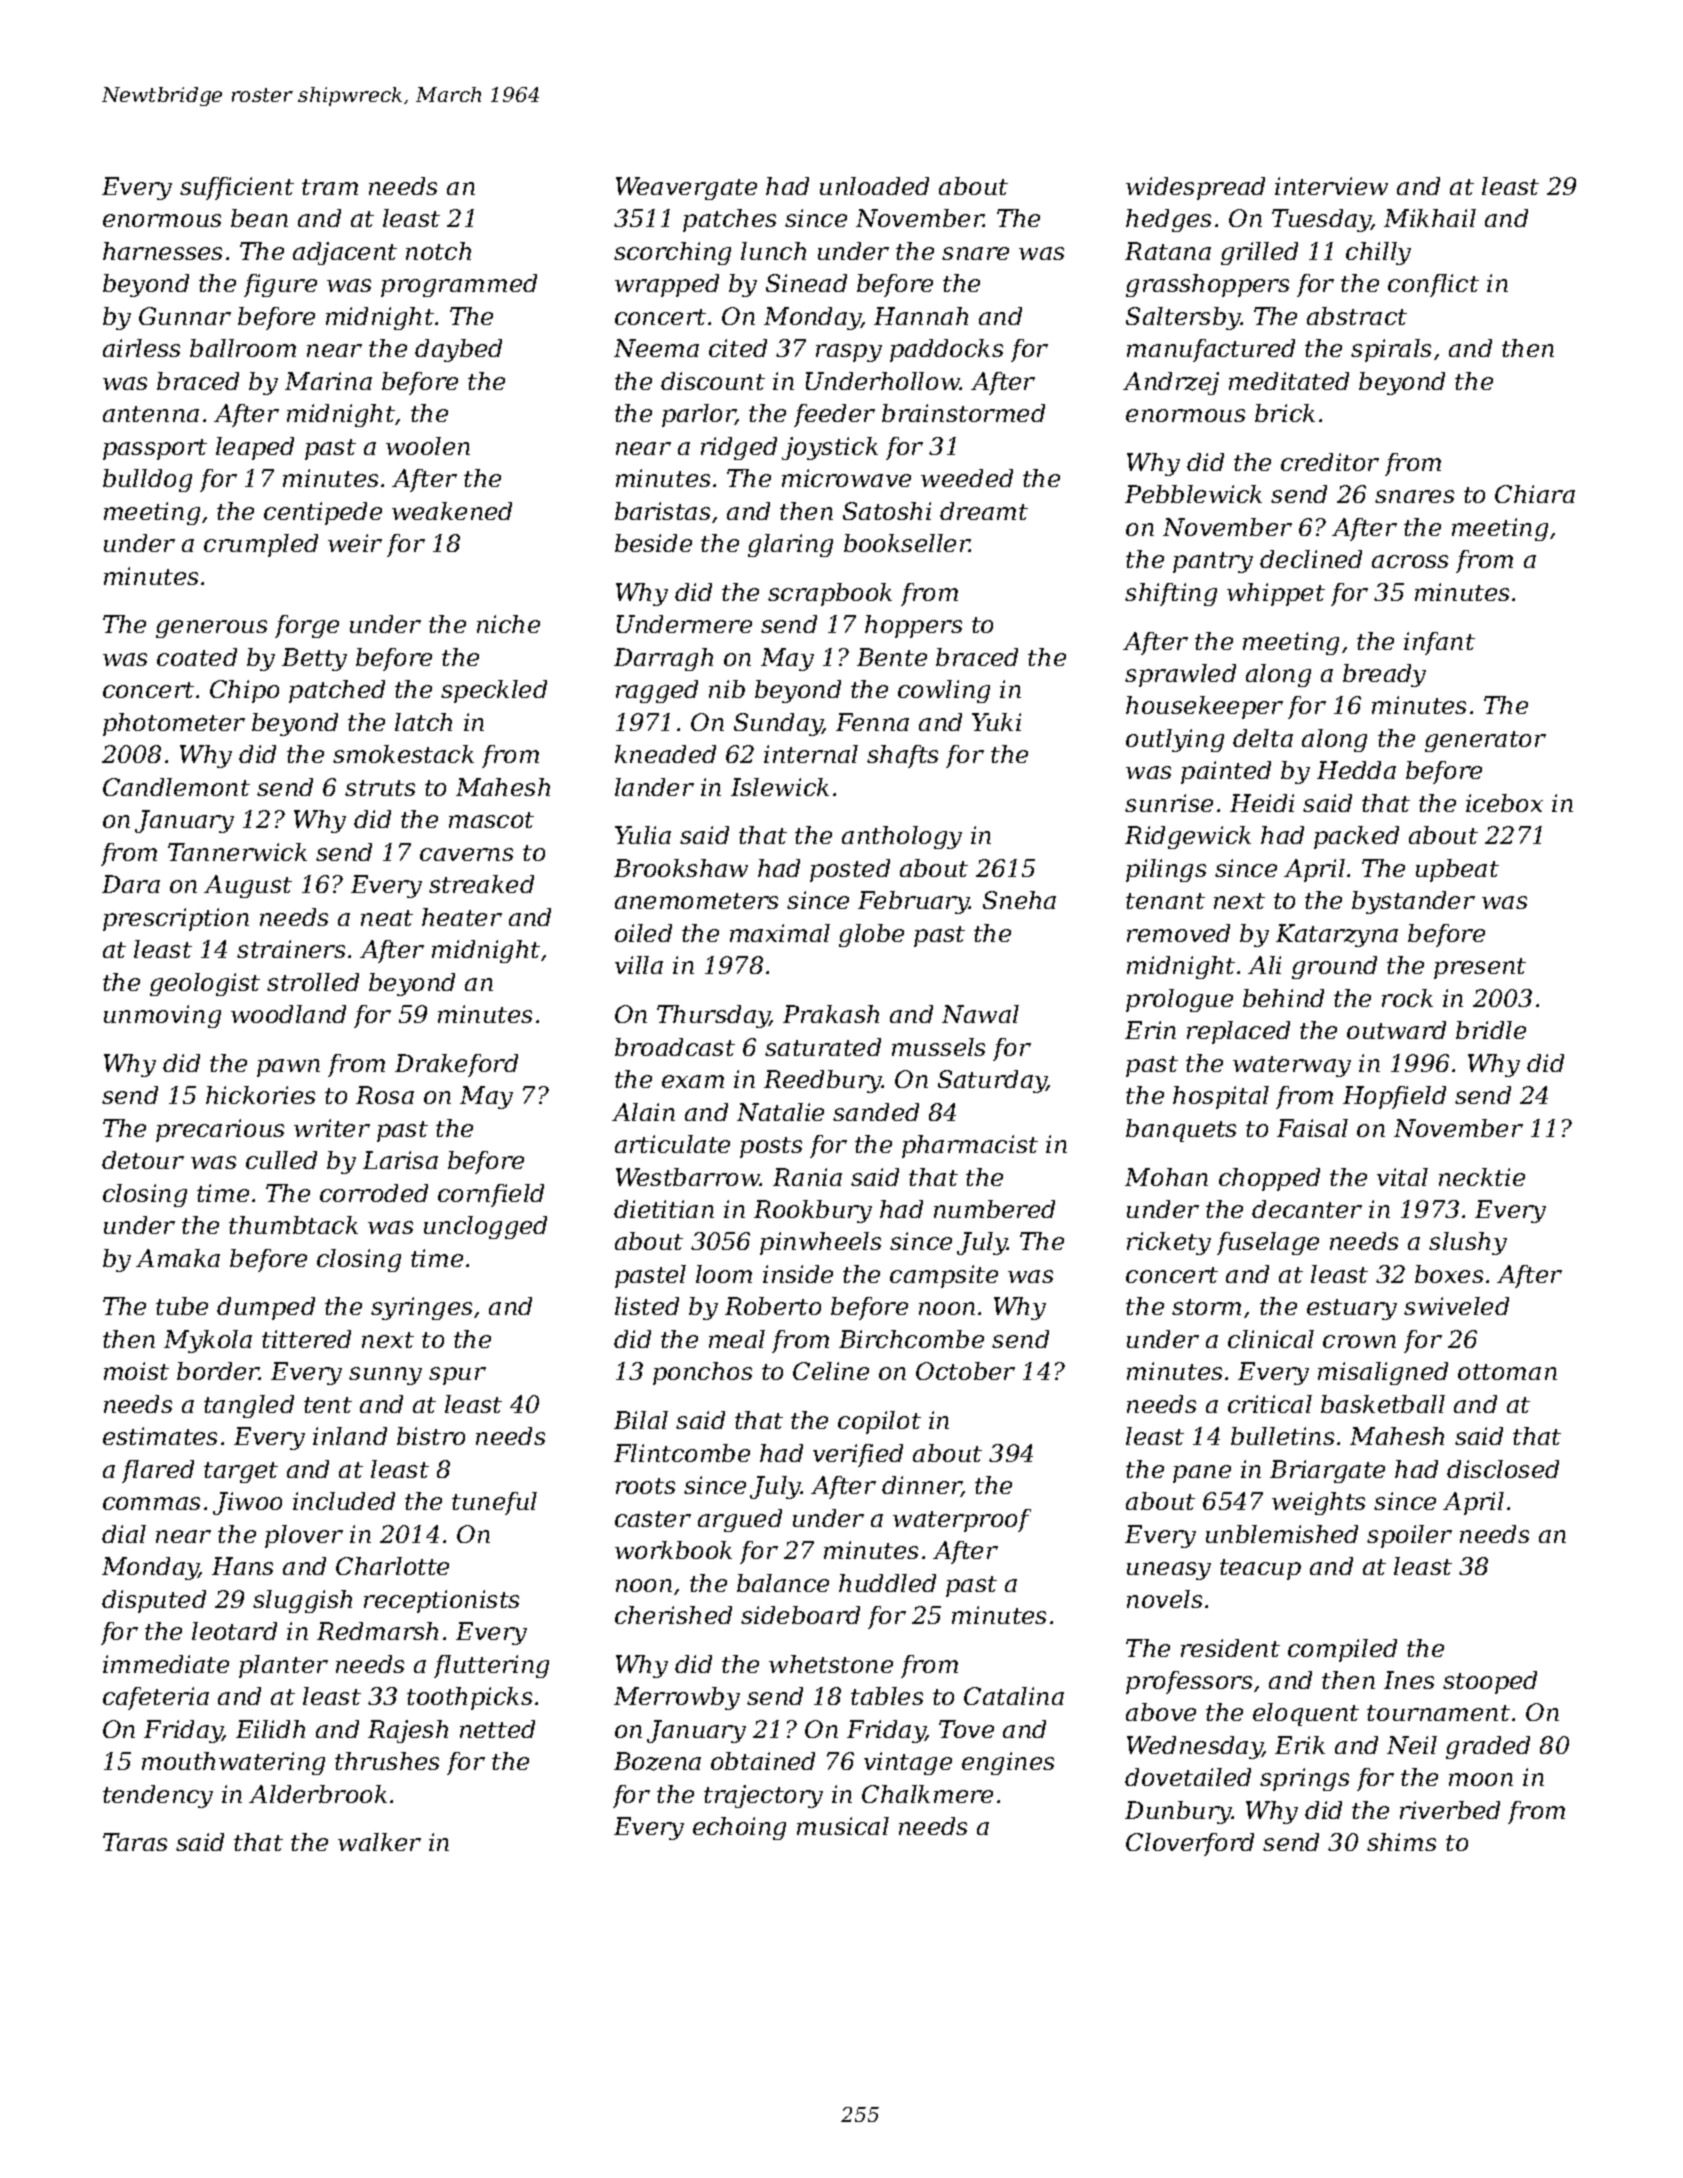 The width and height of the image is (1683, 2178). What do you see at coordinates (739, 1828) in the image?
I see `echoing` at bounding box center [739, 1828].
